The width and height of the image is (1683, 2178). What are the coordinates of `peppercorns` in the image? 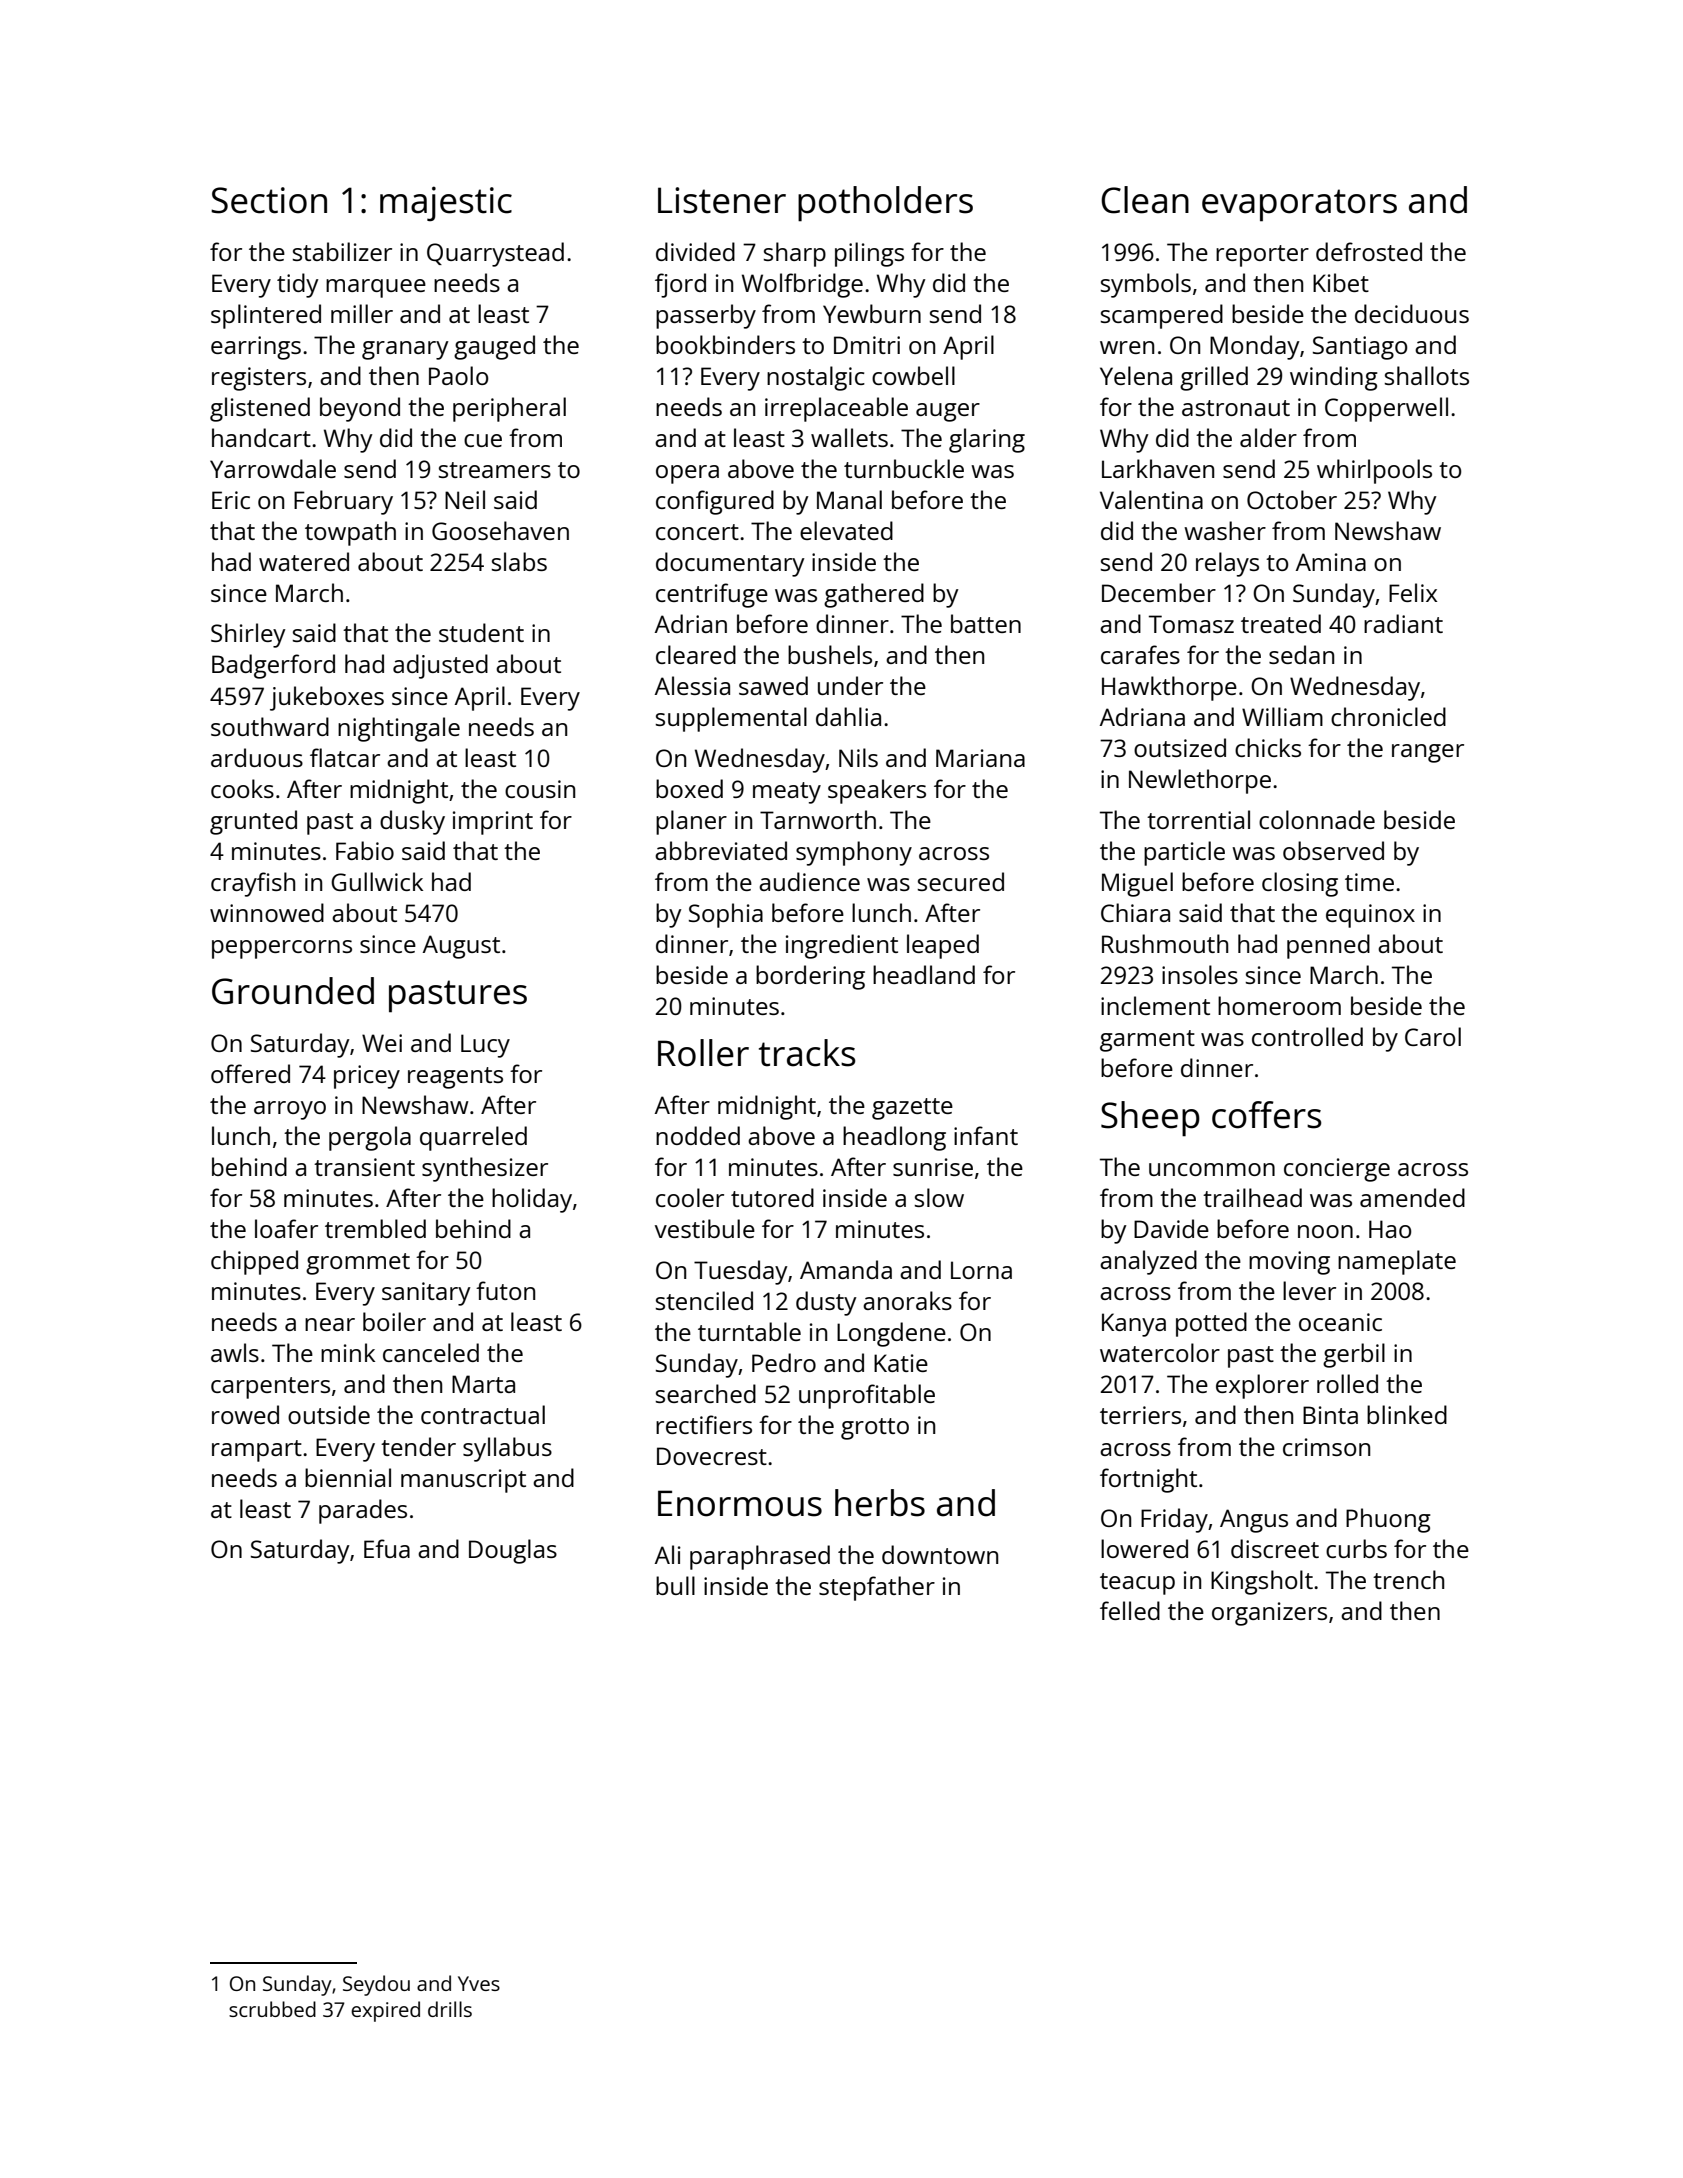 It's located at (282, 949).
